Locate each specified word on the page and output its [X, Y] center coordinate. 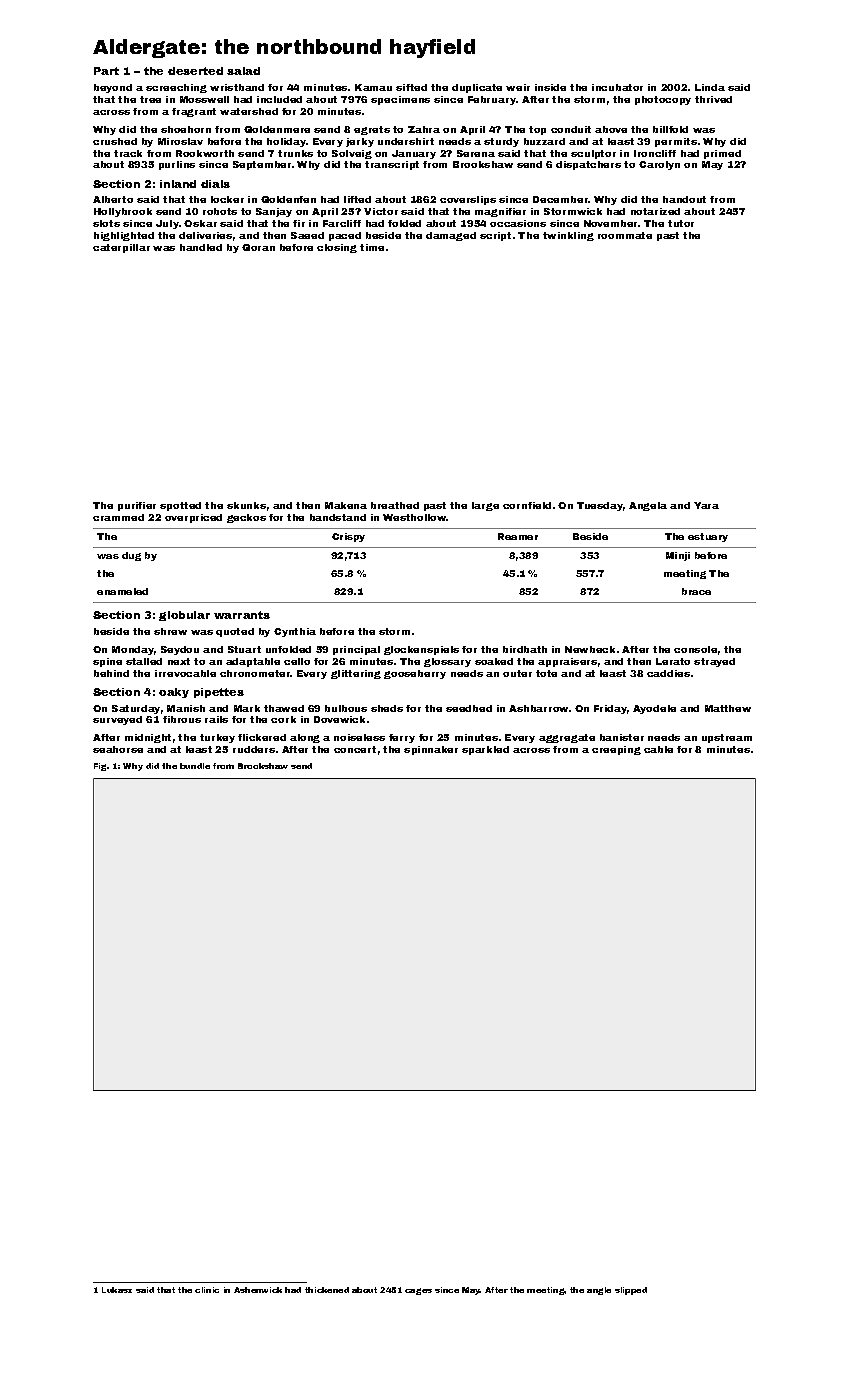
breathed [395, 505]
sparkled [485, 750]
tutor [681, 223]
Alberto [113, 199]
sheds [387, 708]
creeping [616, 750]
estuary [708, 537]
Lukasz [117, 1290]
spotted [180, 506]
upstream [727, 738]
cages [418, 1291]
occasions [518, 223]
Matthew [728, 708]
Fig [101, 767]
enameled [122, 591]
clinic [207, 1290]
